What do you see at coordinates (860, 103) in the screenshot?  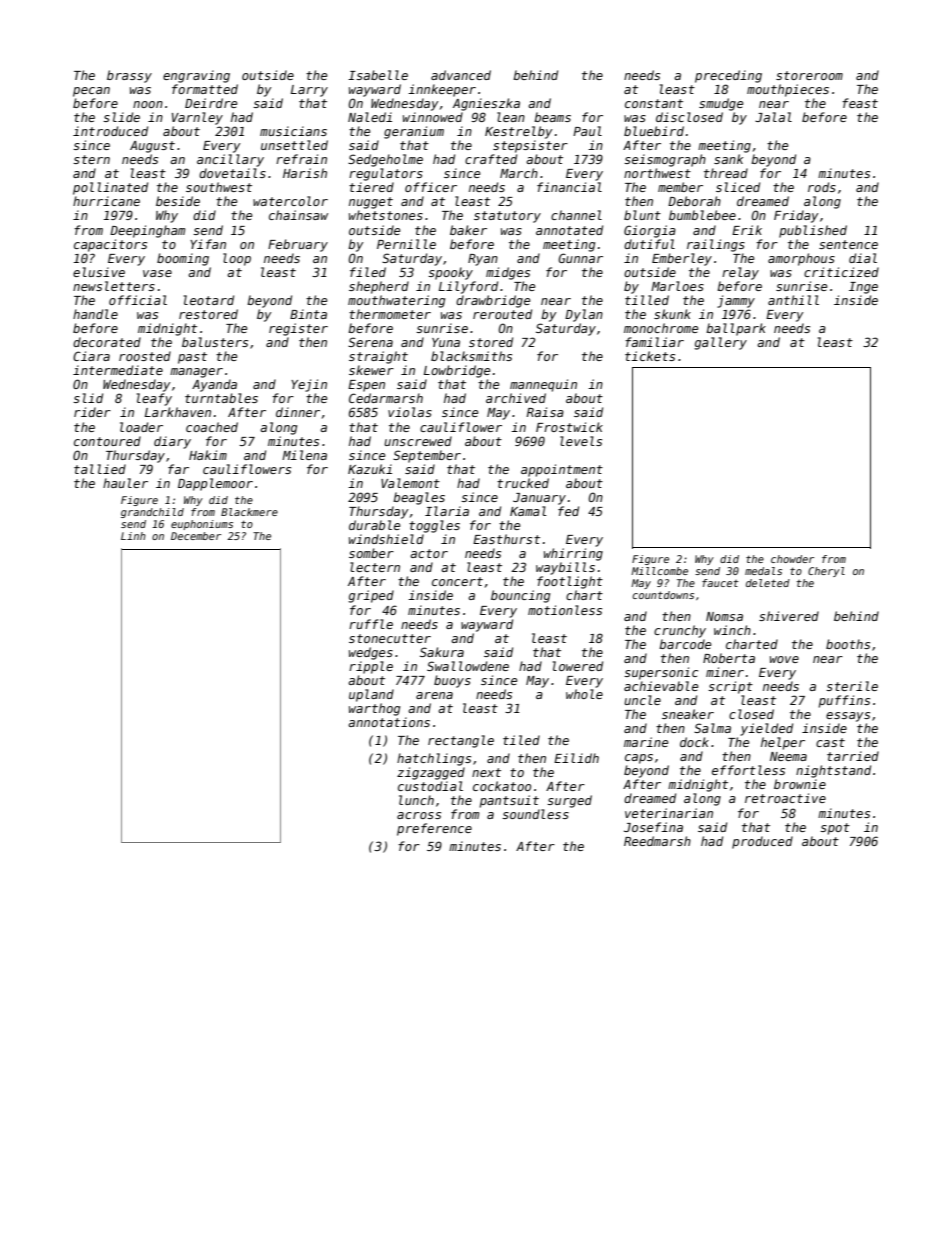 I see `feast` at bounding box center [860, 103].
